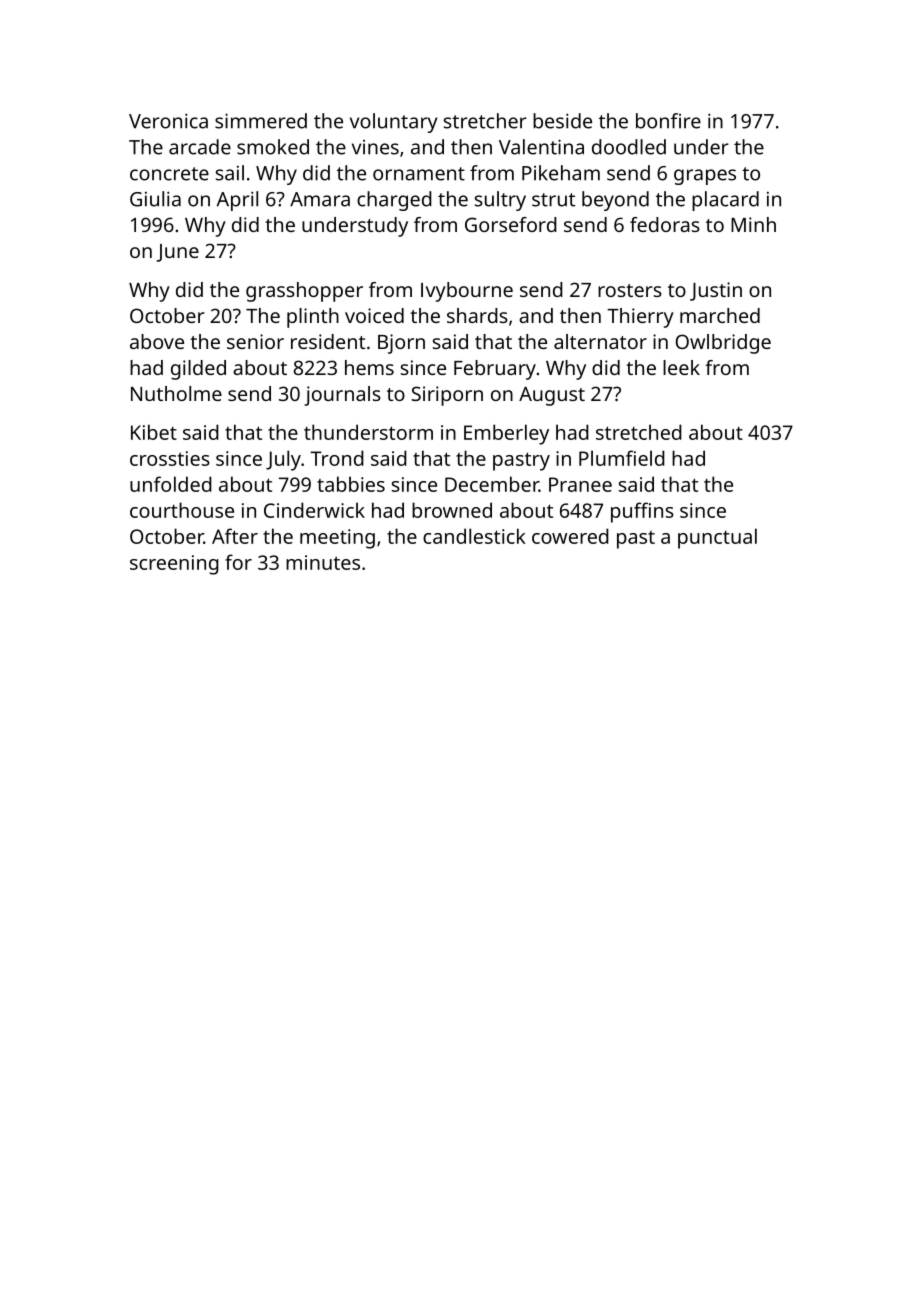 This document has width=924, height=1311. What do you see at coordinates (419, 174) in the document?
I see `ornament` at bounding box center [419, 174].
